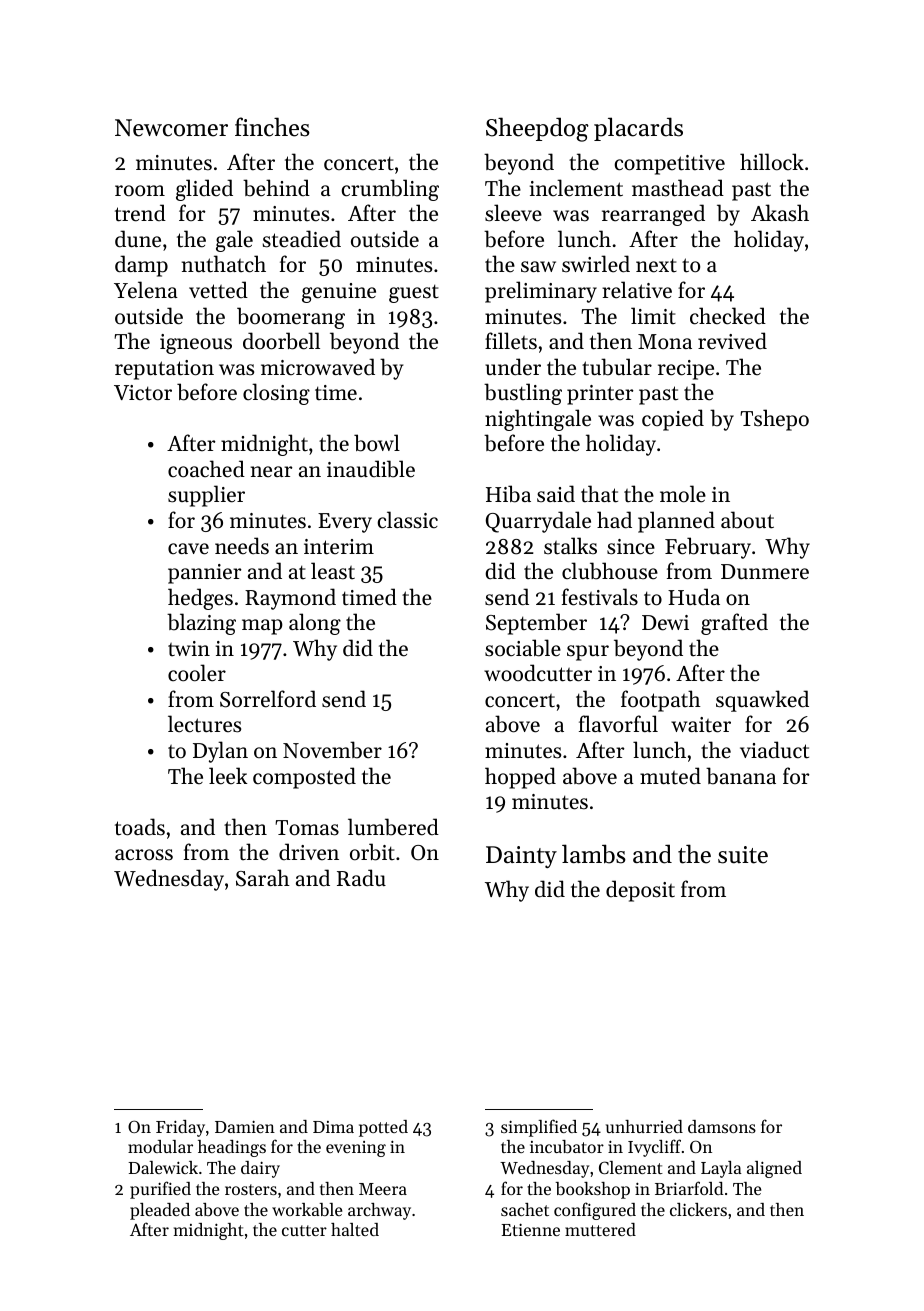  I want to click on finches, so click(272, 127).
